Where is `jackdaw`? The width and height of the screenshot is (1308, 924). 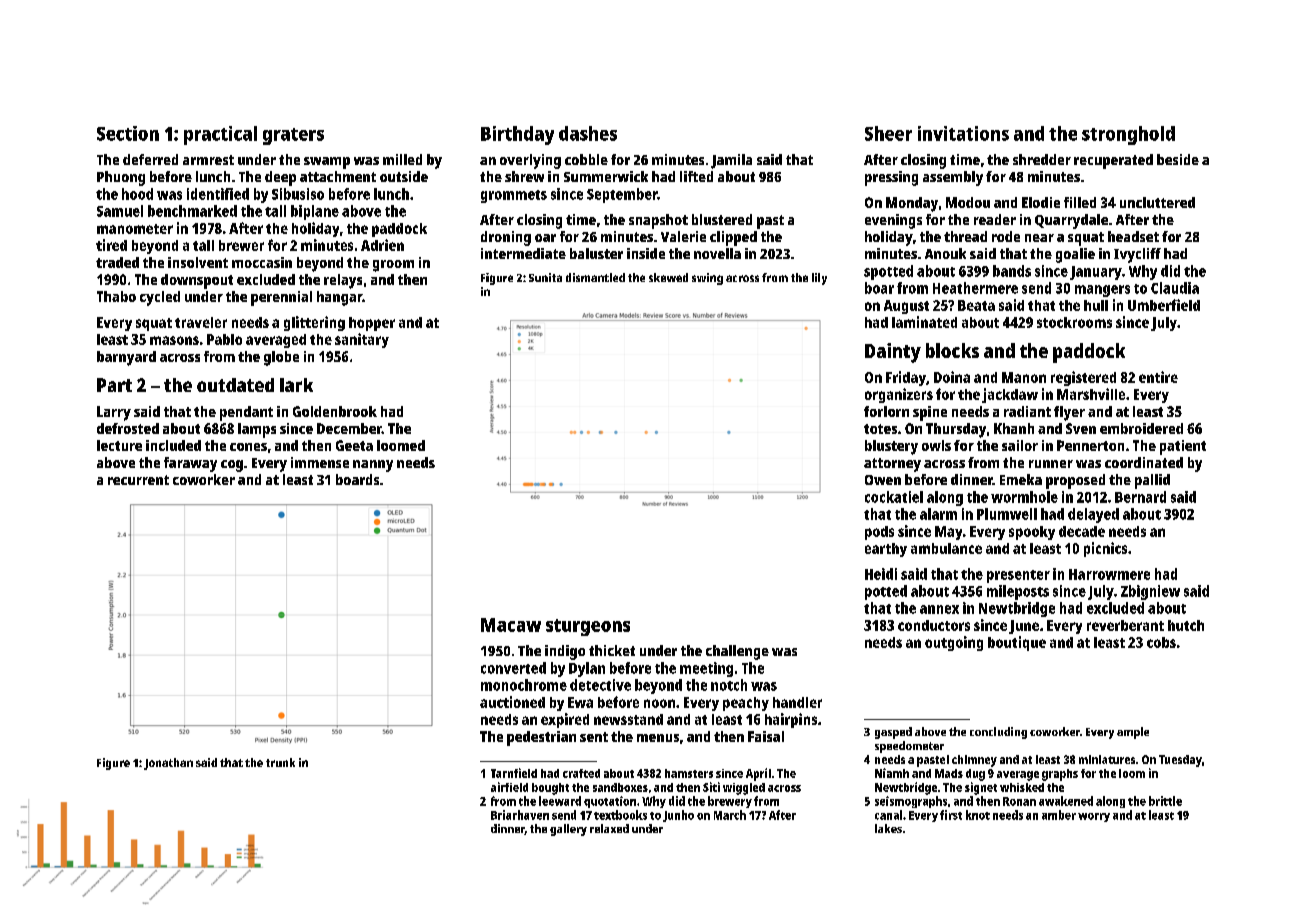 jackdaw is located at coordinates (1010, 395).
